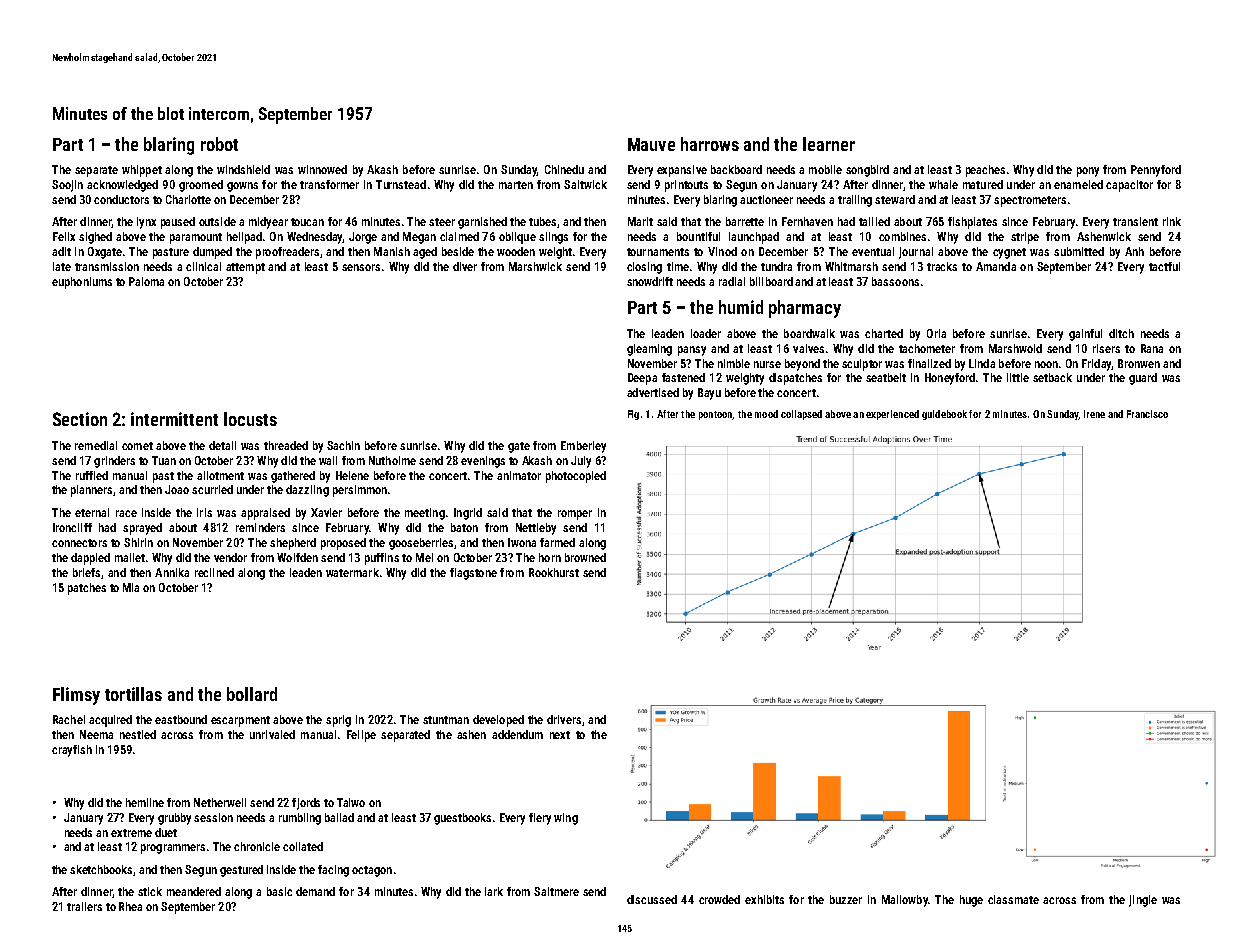 The image size is (1233, 952). What do you see at coordinates (944, 415) in the image?
I see `guidebook` at bounding box center [944, 415].
